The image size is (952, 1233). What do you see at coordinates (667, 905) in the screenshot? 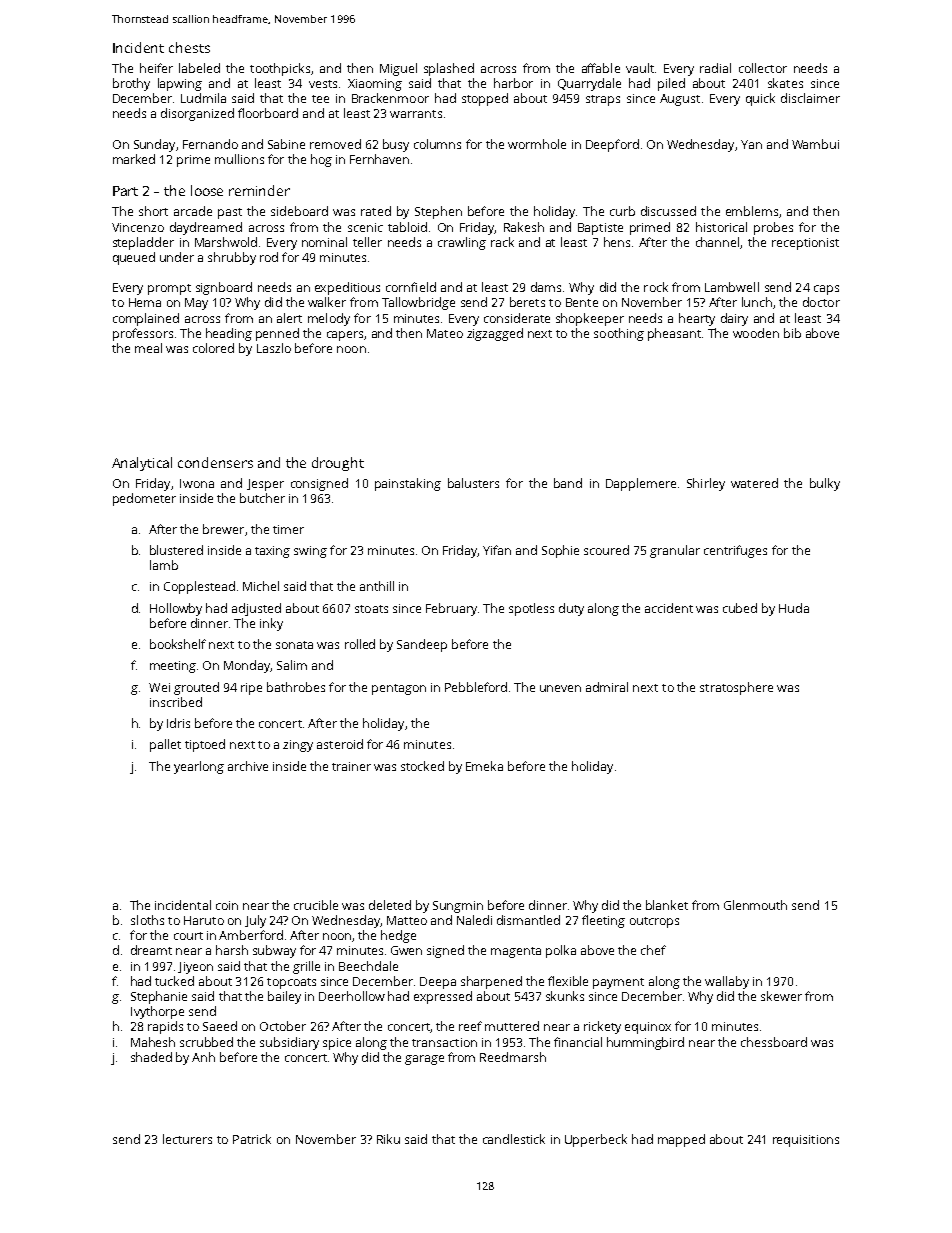
I see `blanket` at bounding box center [667, 905].
